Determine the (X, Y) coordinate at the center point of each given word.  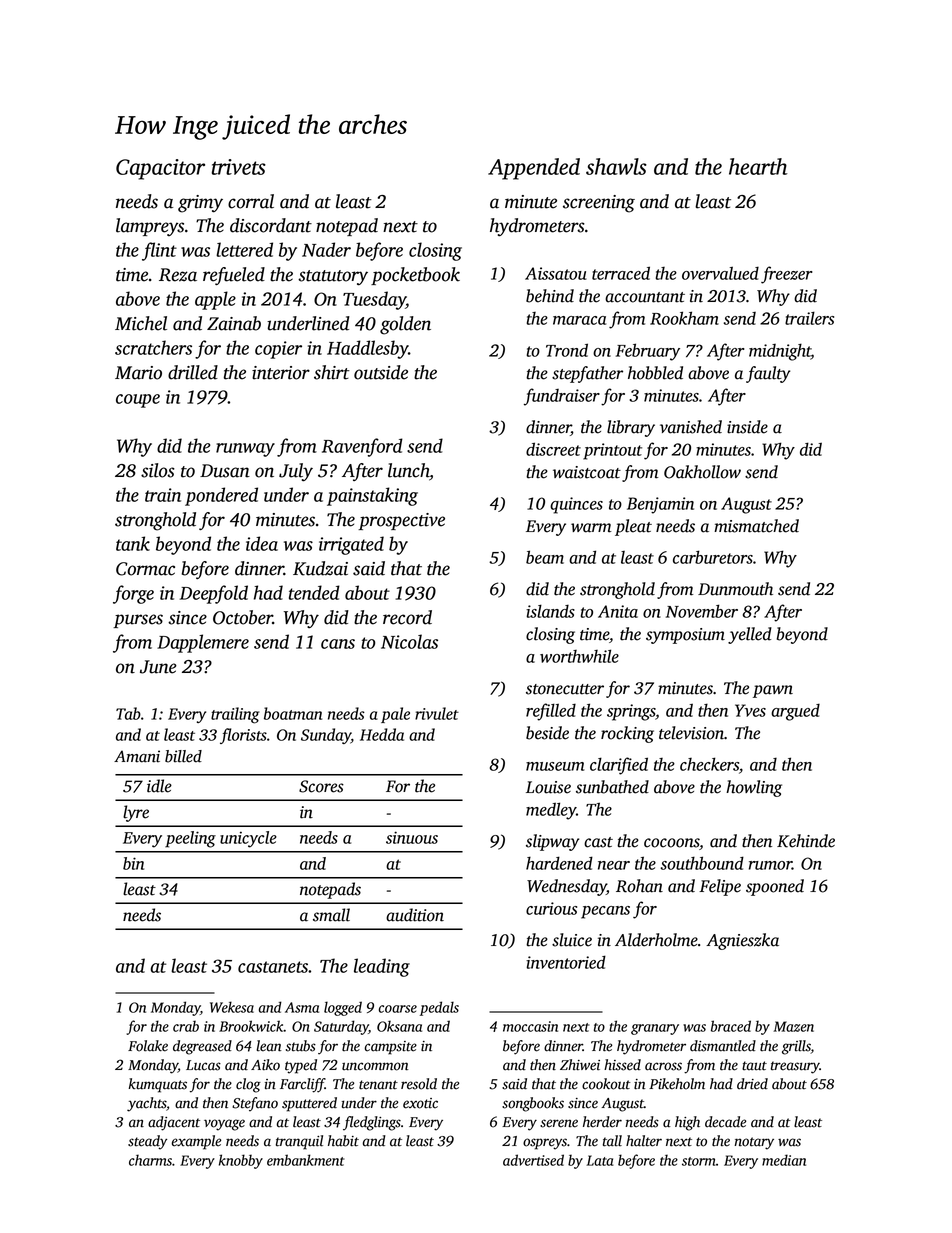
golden (405, 325)
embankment (306, 1160)
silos (158, 470)
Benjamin (660, 505)
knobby (241, 1161)
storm (699, 1161)
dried (752, 1084)
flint (159, 251)
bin (133, 863)
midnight (780, 352)
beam (545, 557)
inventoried (566, 962)
